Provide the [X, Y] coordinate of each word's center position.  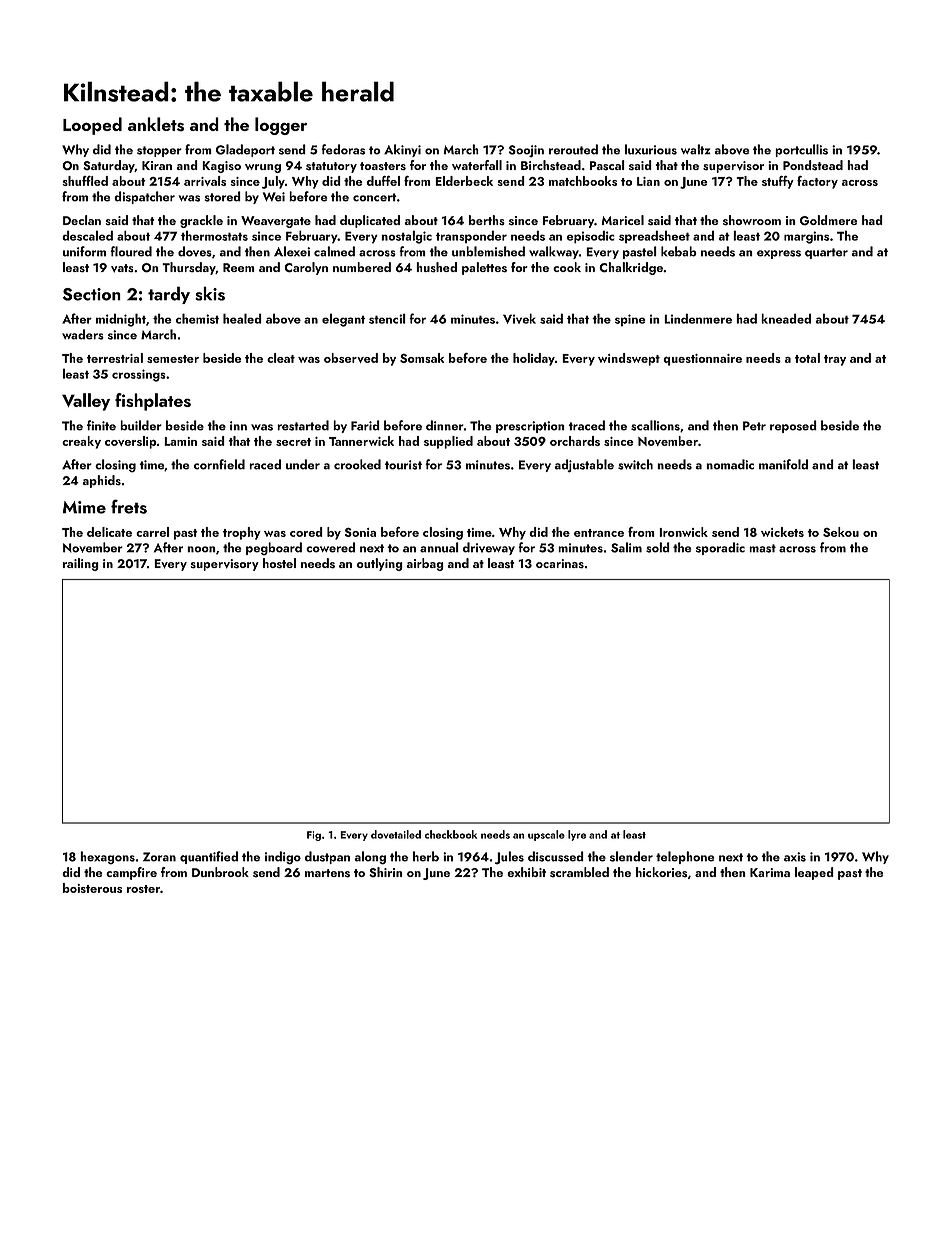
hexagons [107, 857]
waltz [696, 149]
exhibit [526, 872]
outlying [380, 564]
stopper [159, 151]
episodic [591, 237]
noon [201, 549]
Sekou [841, 532]
